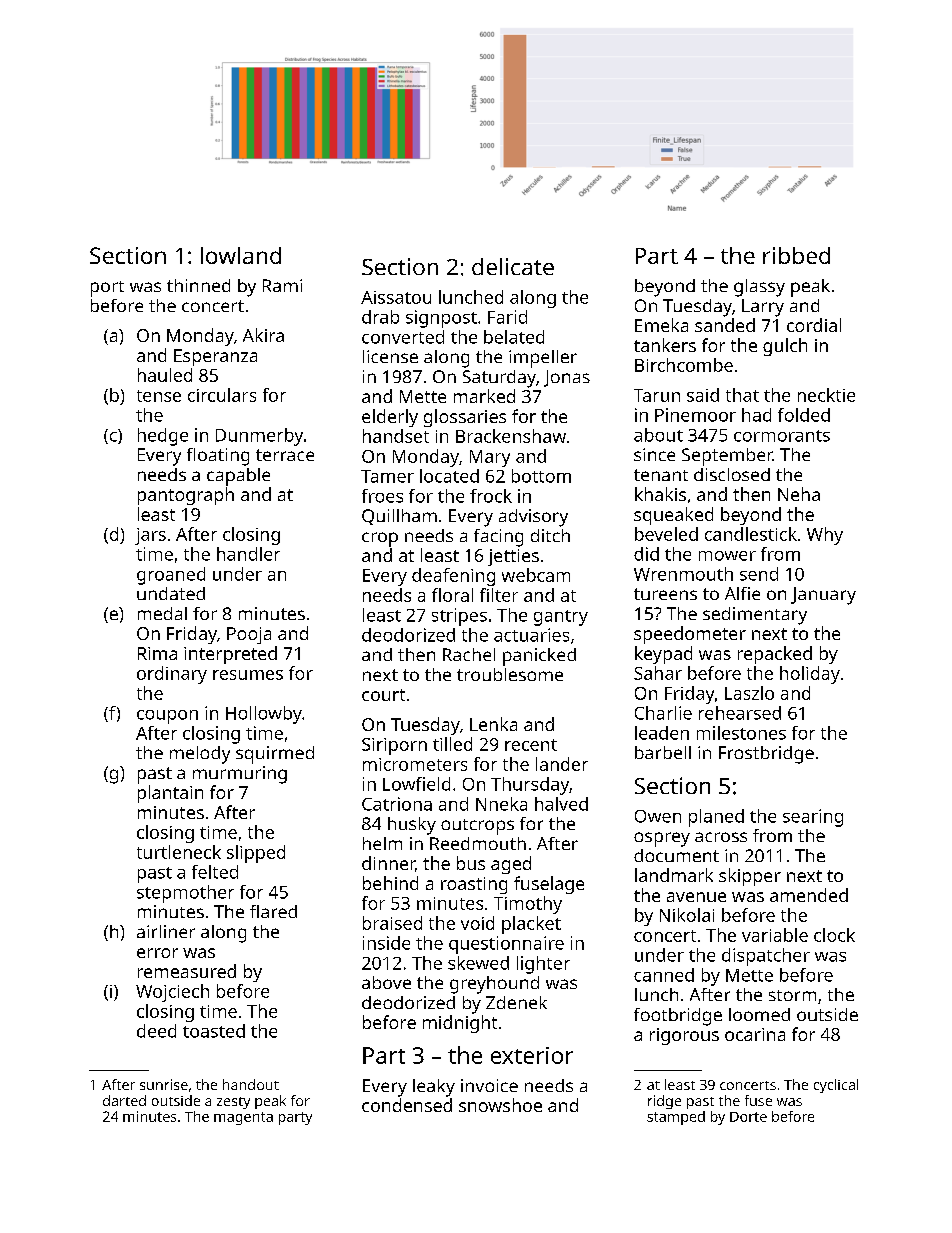  What do you see at coordinates (799, 494) in the image?
I see `Neha` at bounding box center [799, 494].
